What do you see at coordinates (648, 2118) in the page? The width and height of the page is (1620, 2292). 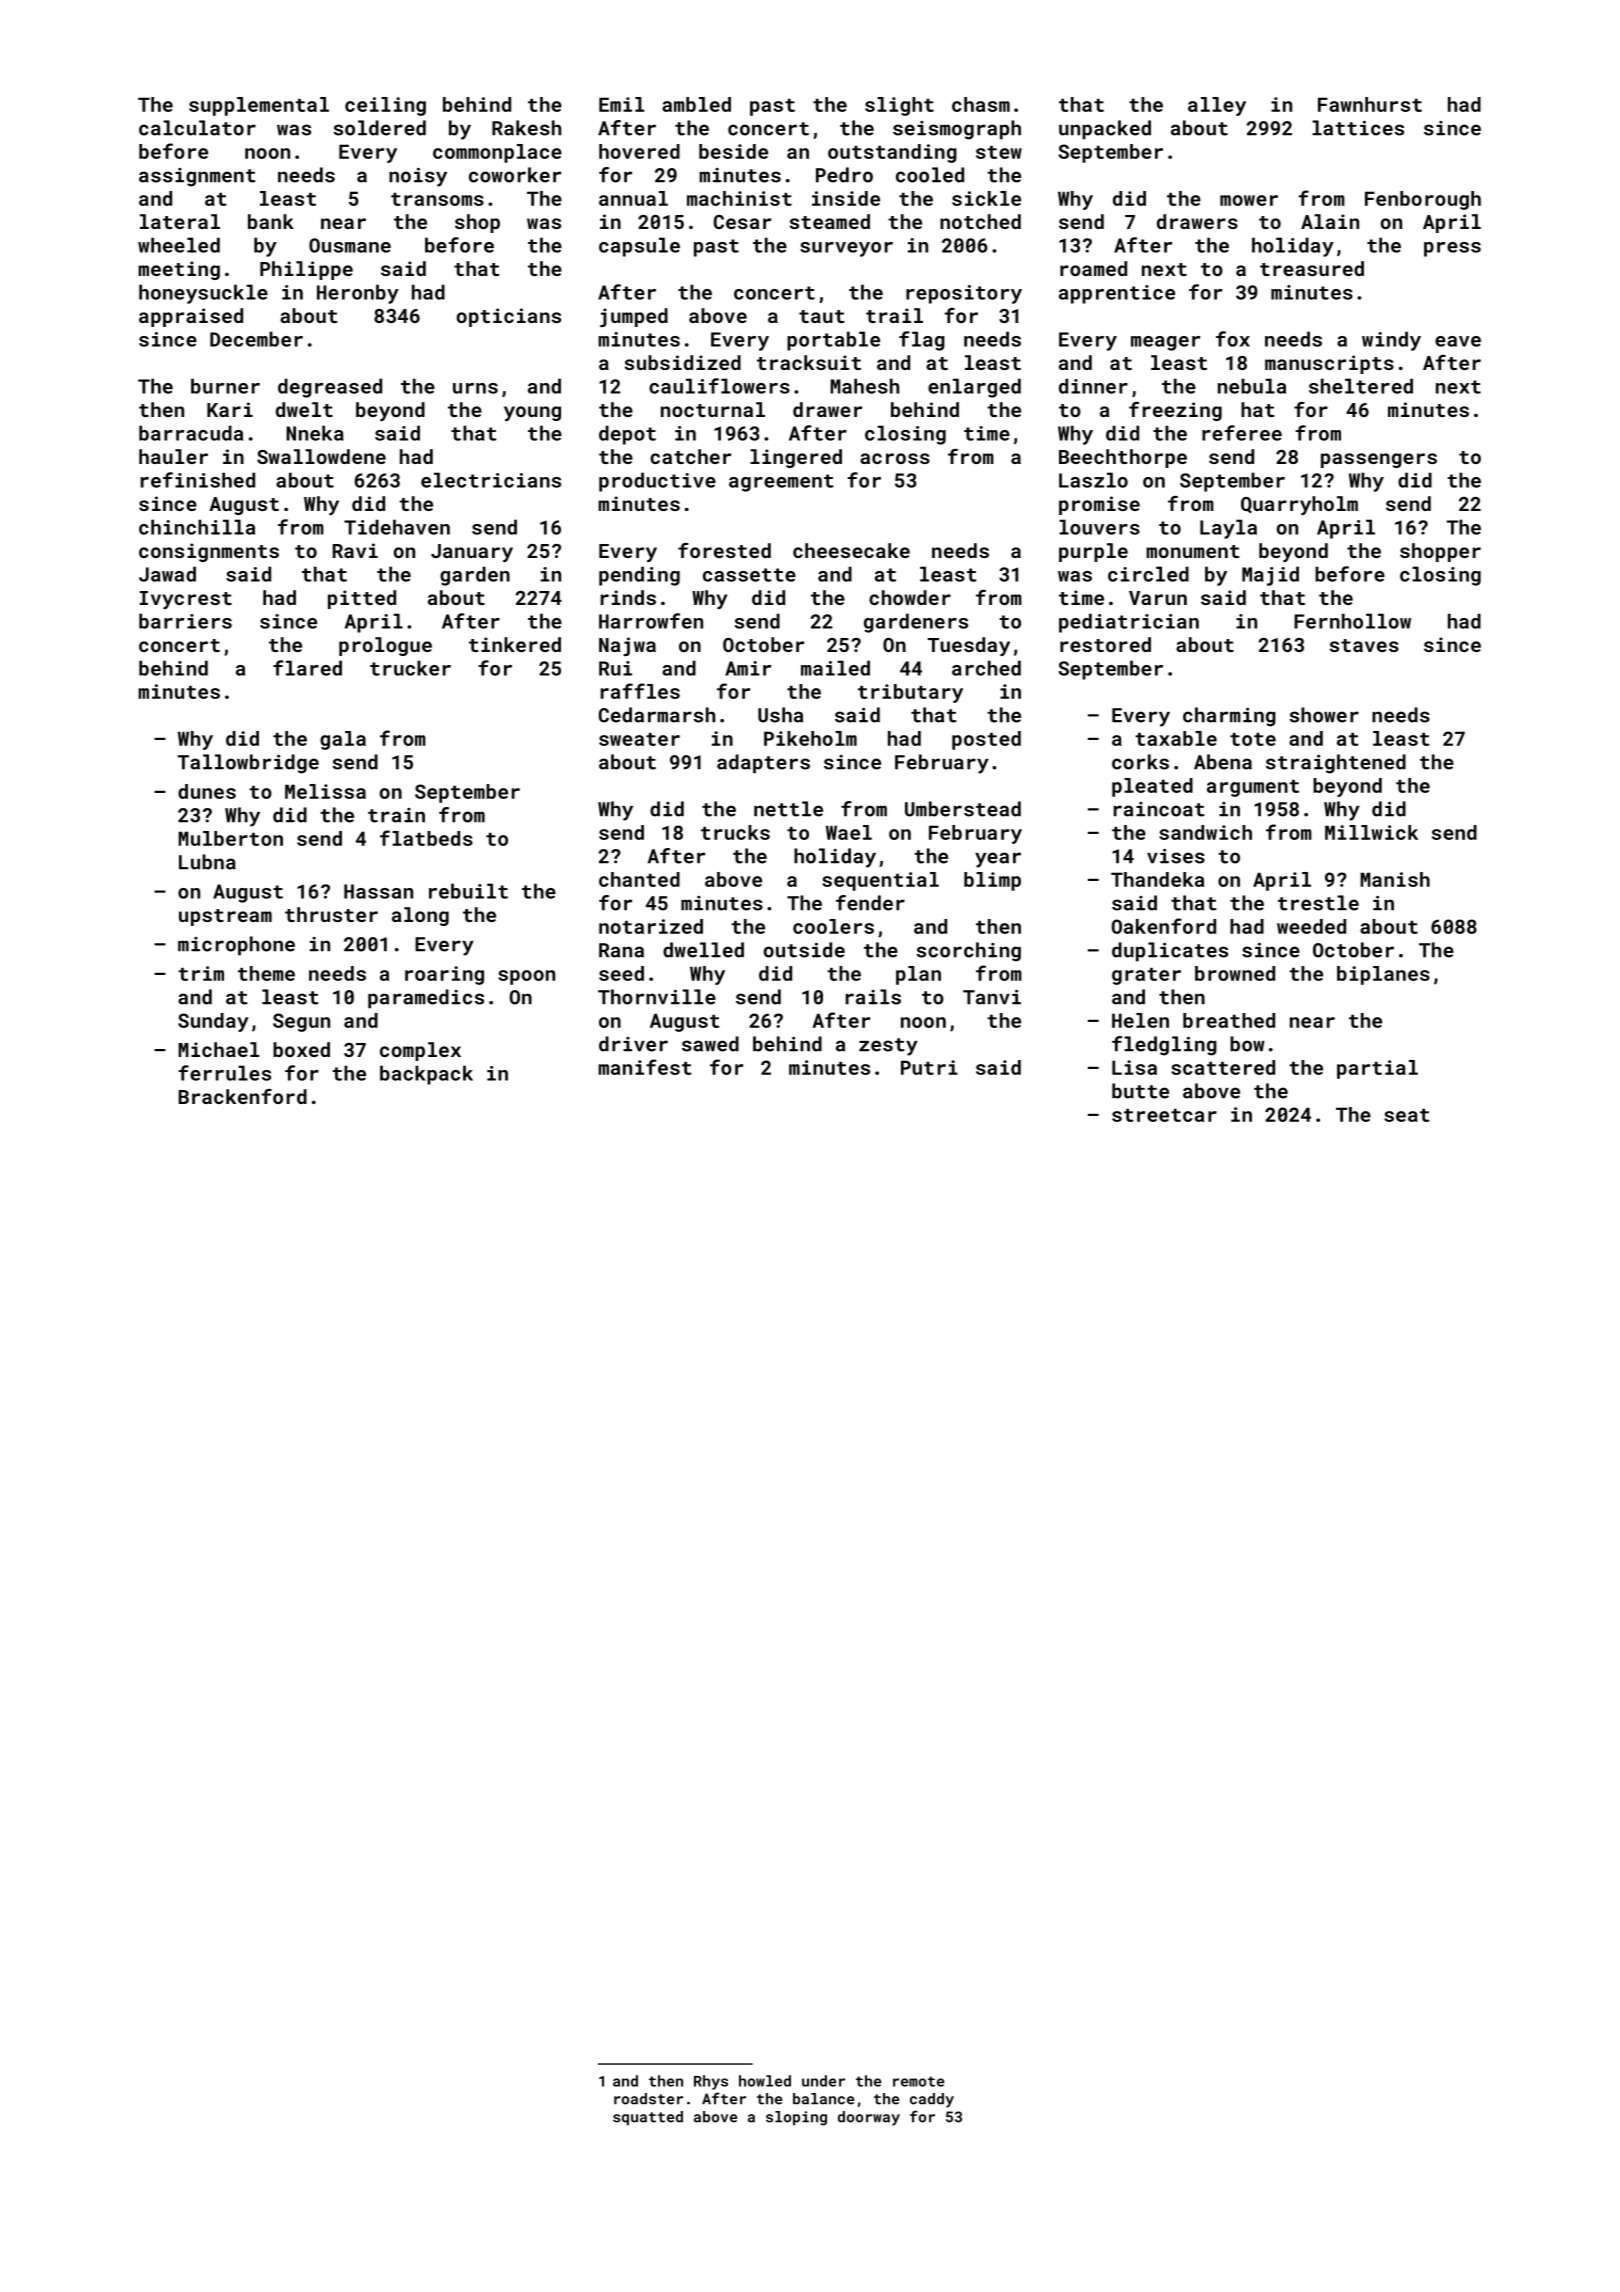 I see `squatted` at bounding box center [648, 2118].
